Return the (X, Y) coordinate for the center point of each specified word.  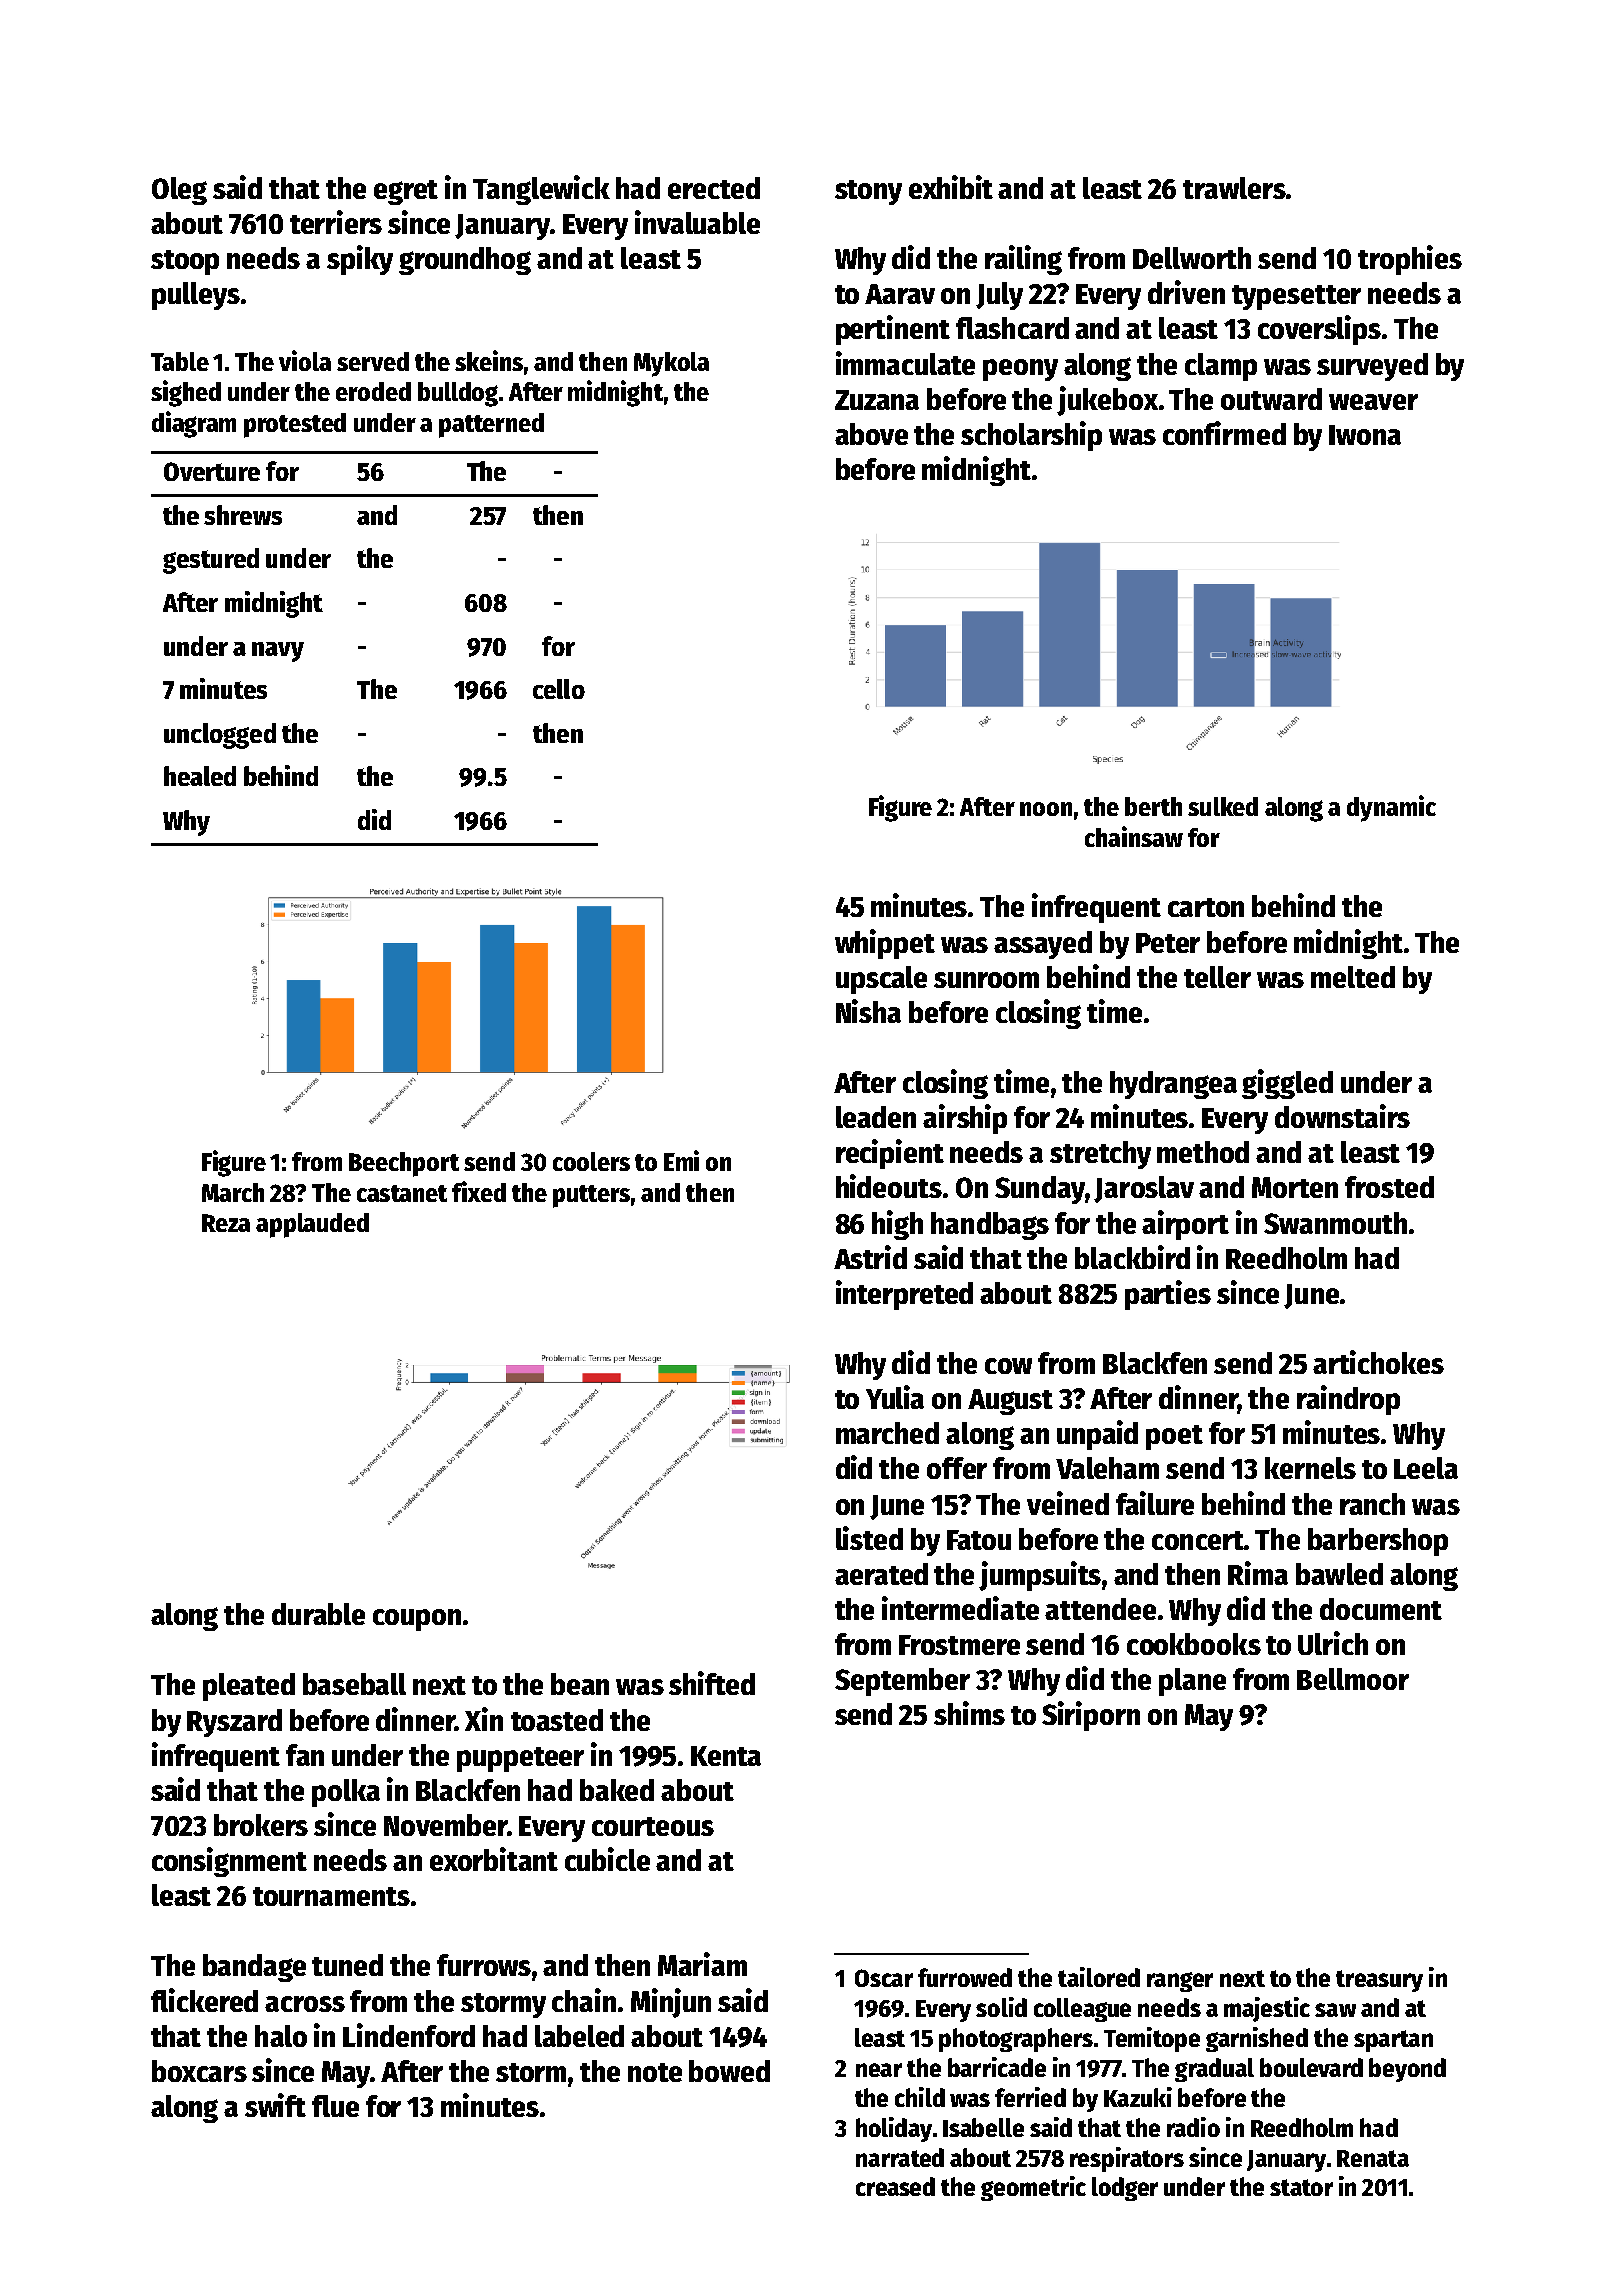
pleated (249, 1687)
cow (1008, 1366)
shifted (712, 1683)
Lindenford (409, 2035)
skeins (489, 360)
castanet (402, 1193)
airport (1185, 1225)
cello (559, 689)
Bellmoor (1353, 1679)
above (871, 434)
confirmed (1224, 433)
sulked (1223, 806)
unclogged (220, 736)
